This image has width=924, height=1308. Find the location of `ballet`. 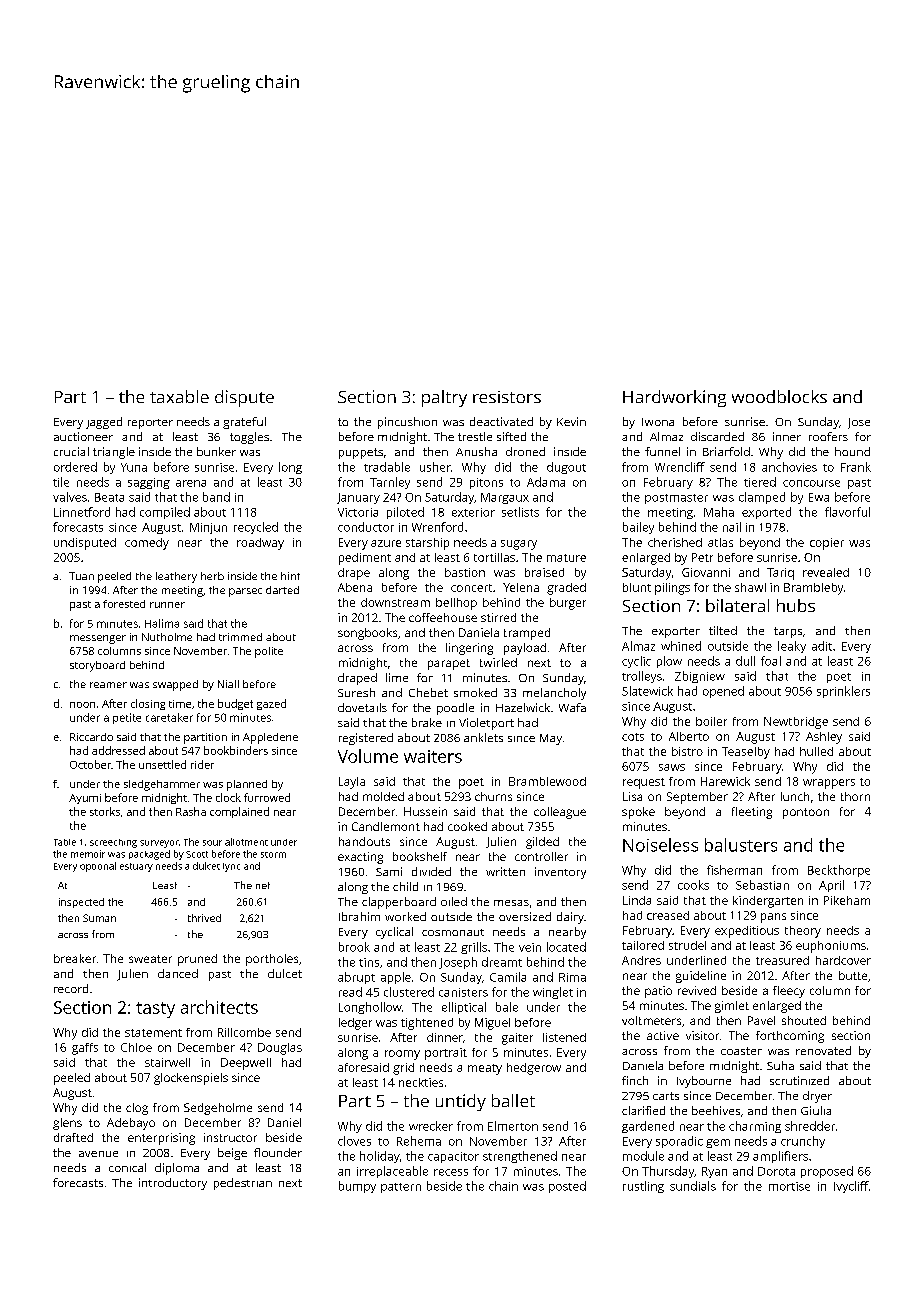

ballet is located at coordinates (513, 1100).
